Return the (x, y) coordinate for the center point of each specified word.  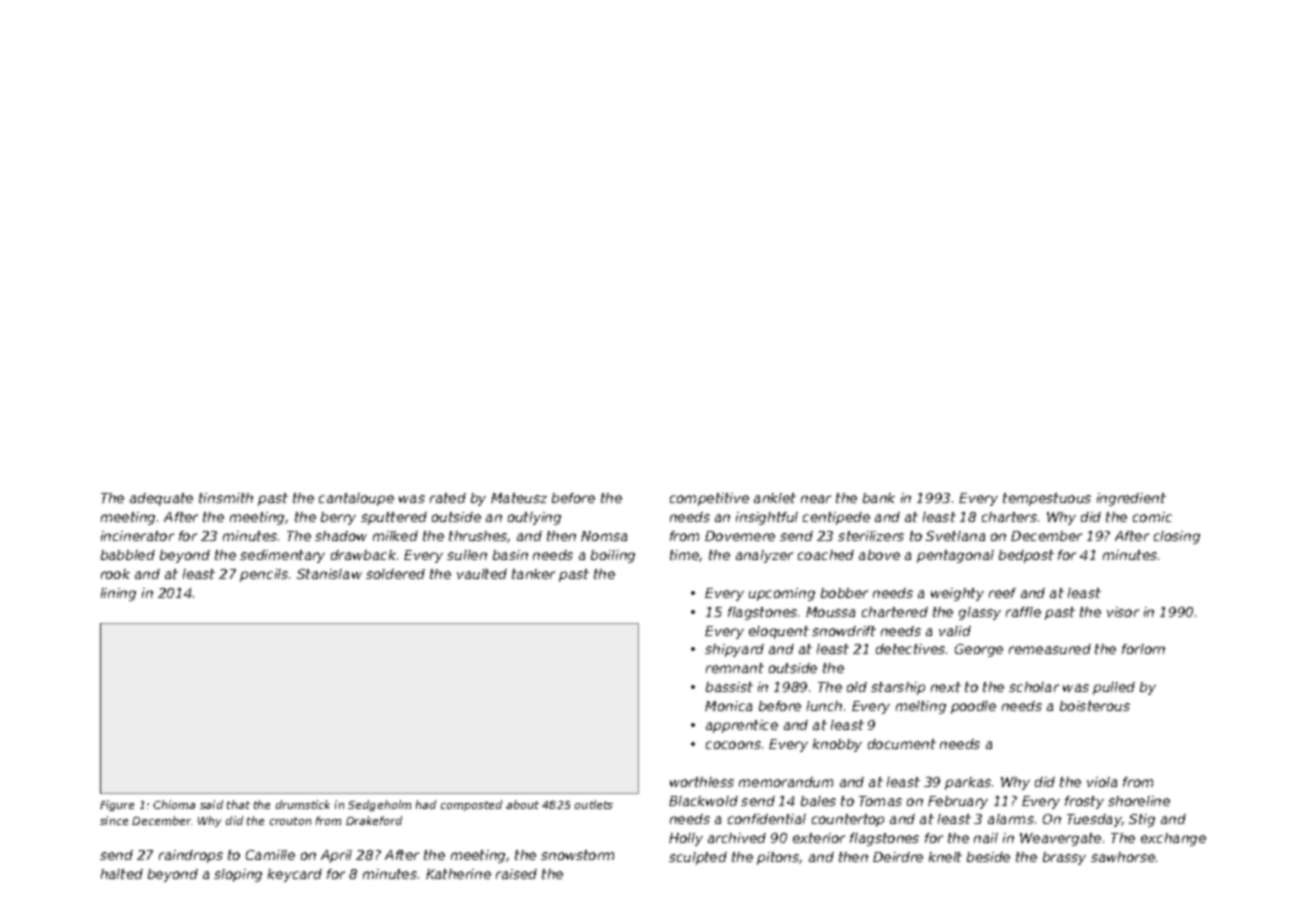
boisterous (1095, 706)
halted (122, 874)
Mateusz (519, 498)
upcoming (782, 594)
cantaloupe (356, 499)
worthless (702, 782)
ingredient (1131, 499)
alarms (1011, 819)
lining (118, 594)
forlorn (1143, 649)
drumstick (303, 804)
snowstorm (577, 855)
